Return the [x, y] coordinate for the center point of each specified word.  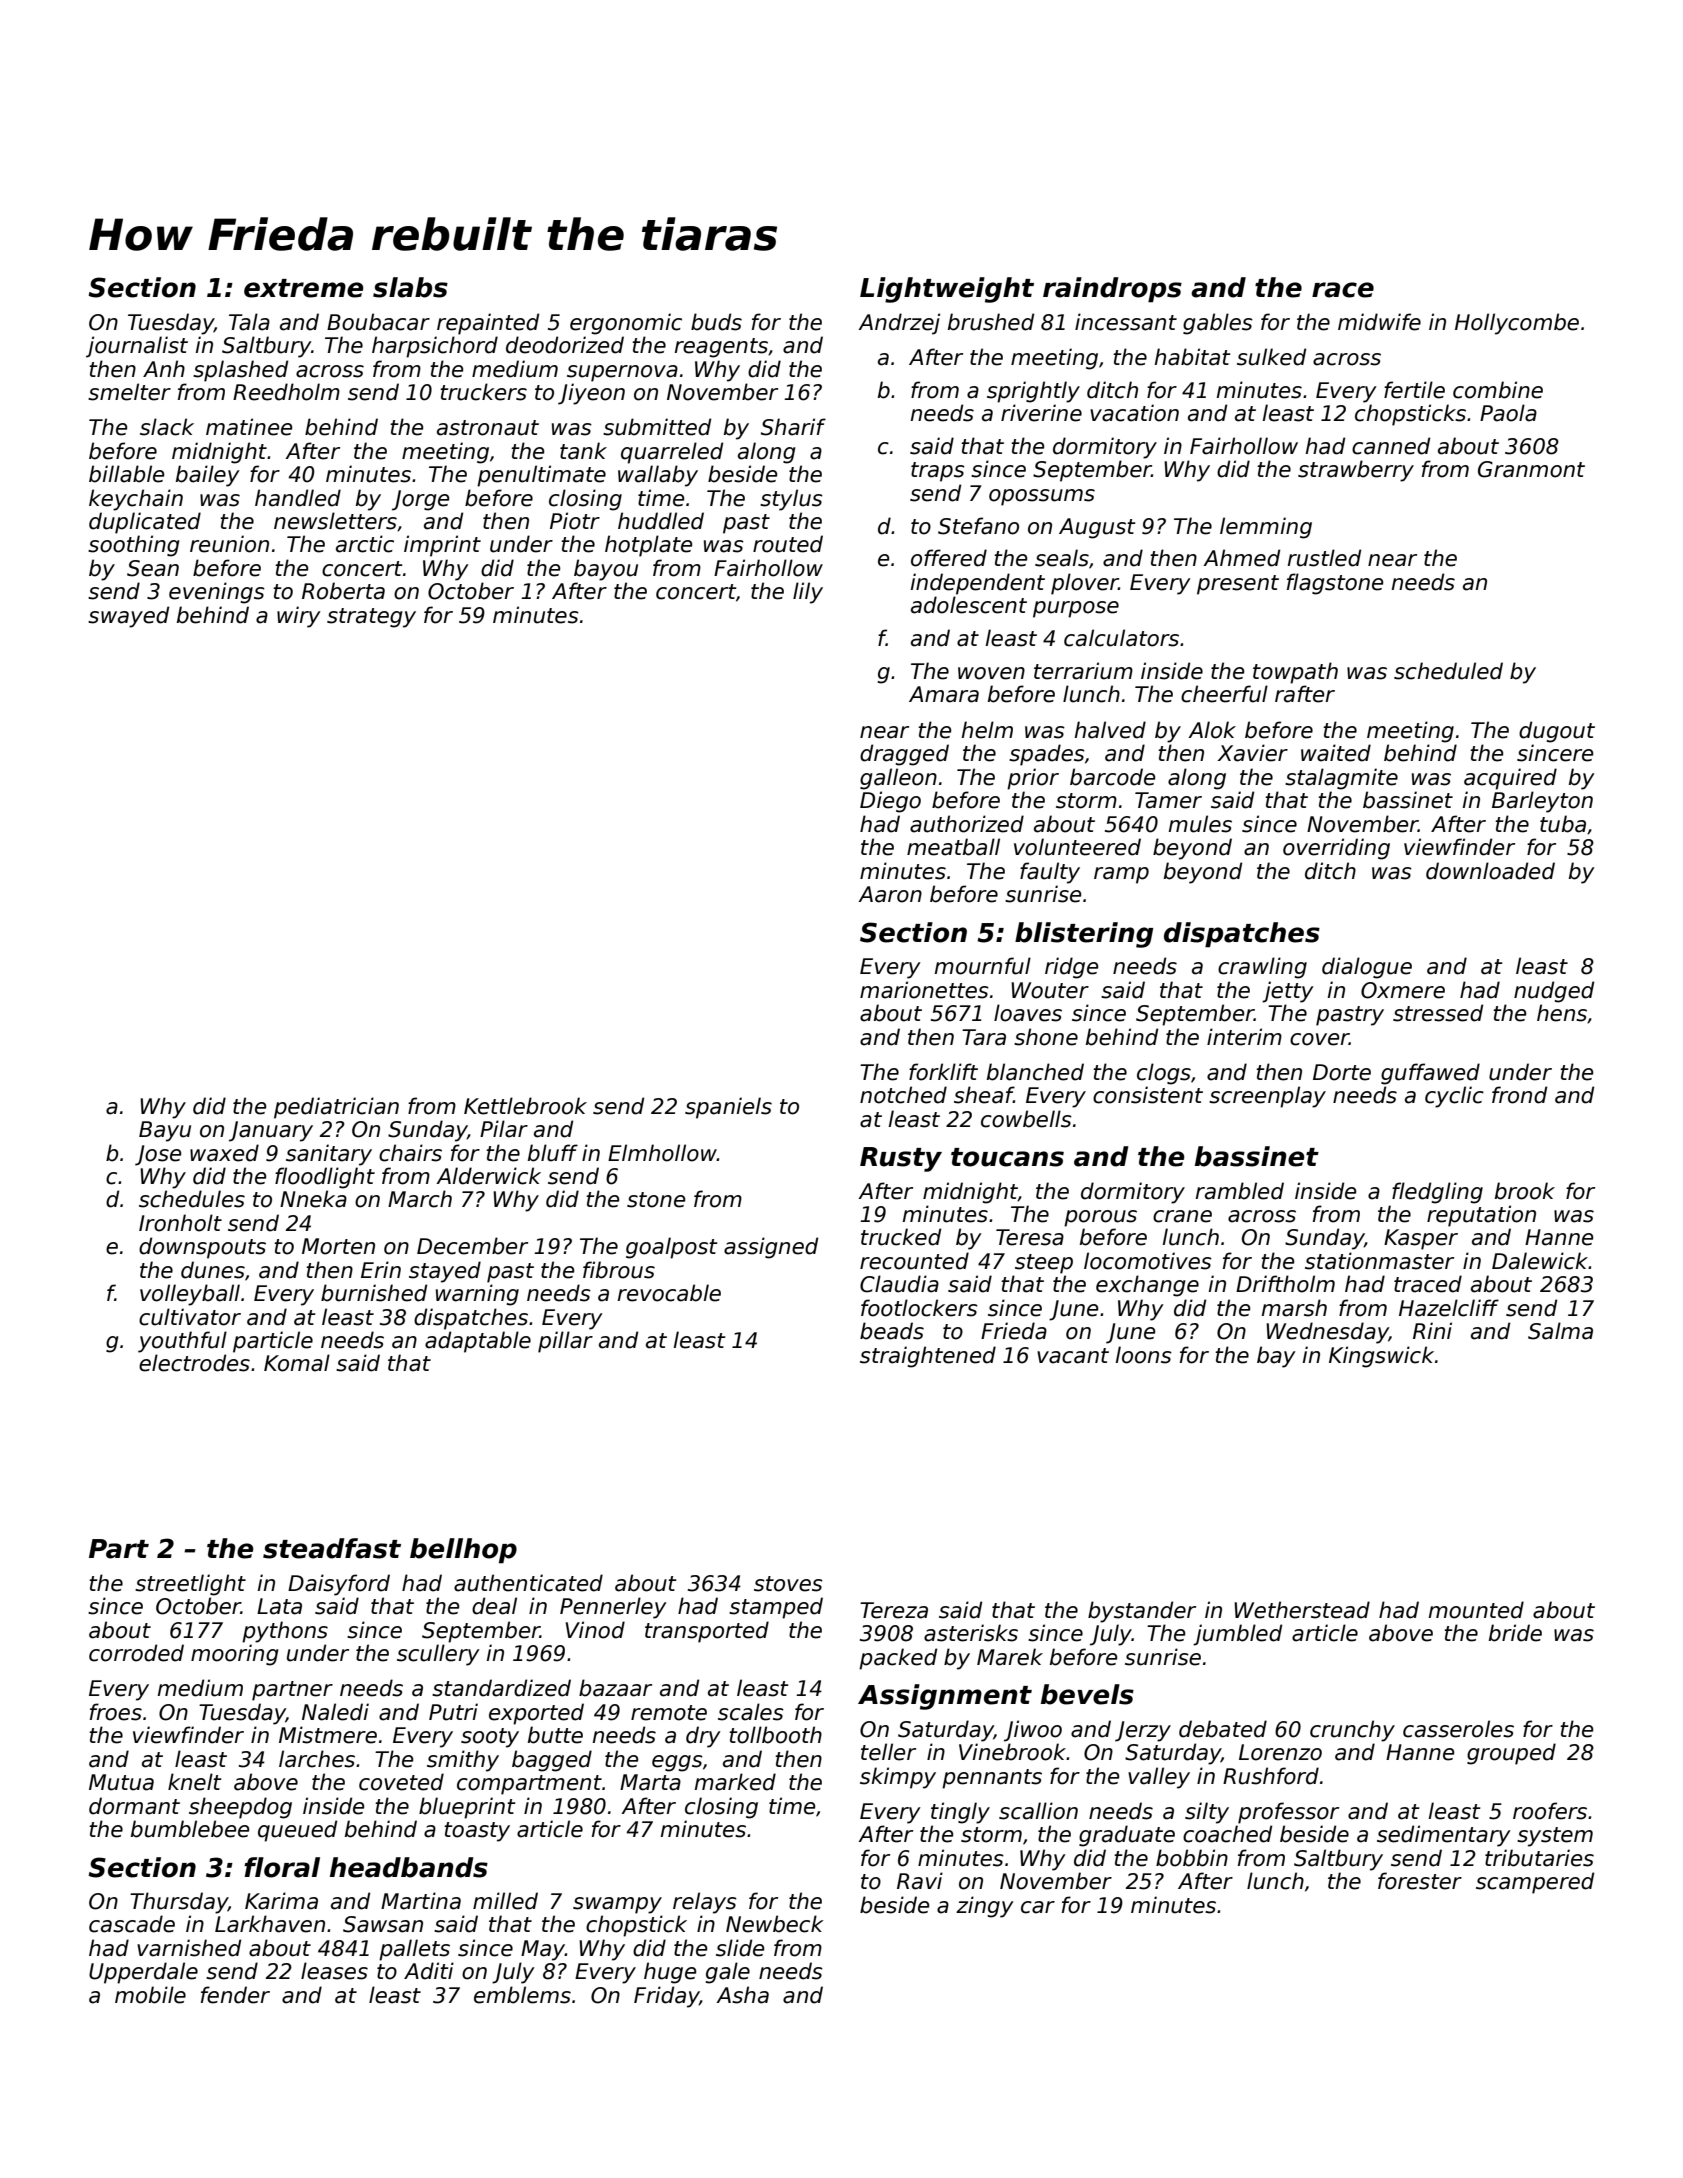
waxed [224, 1153]
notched [903, 1095]
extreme [304, 288]
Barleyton [1542, 802]
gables [1218, 324]
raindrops [1112, 290]
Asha [742, 1995]
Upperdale [143, 1973]
